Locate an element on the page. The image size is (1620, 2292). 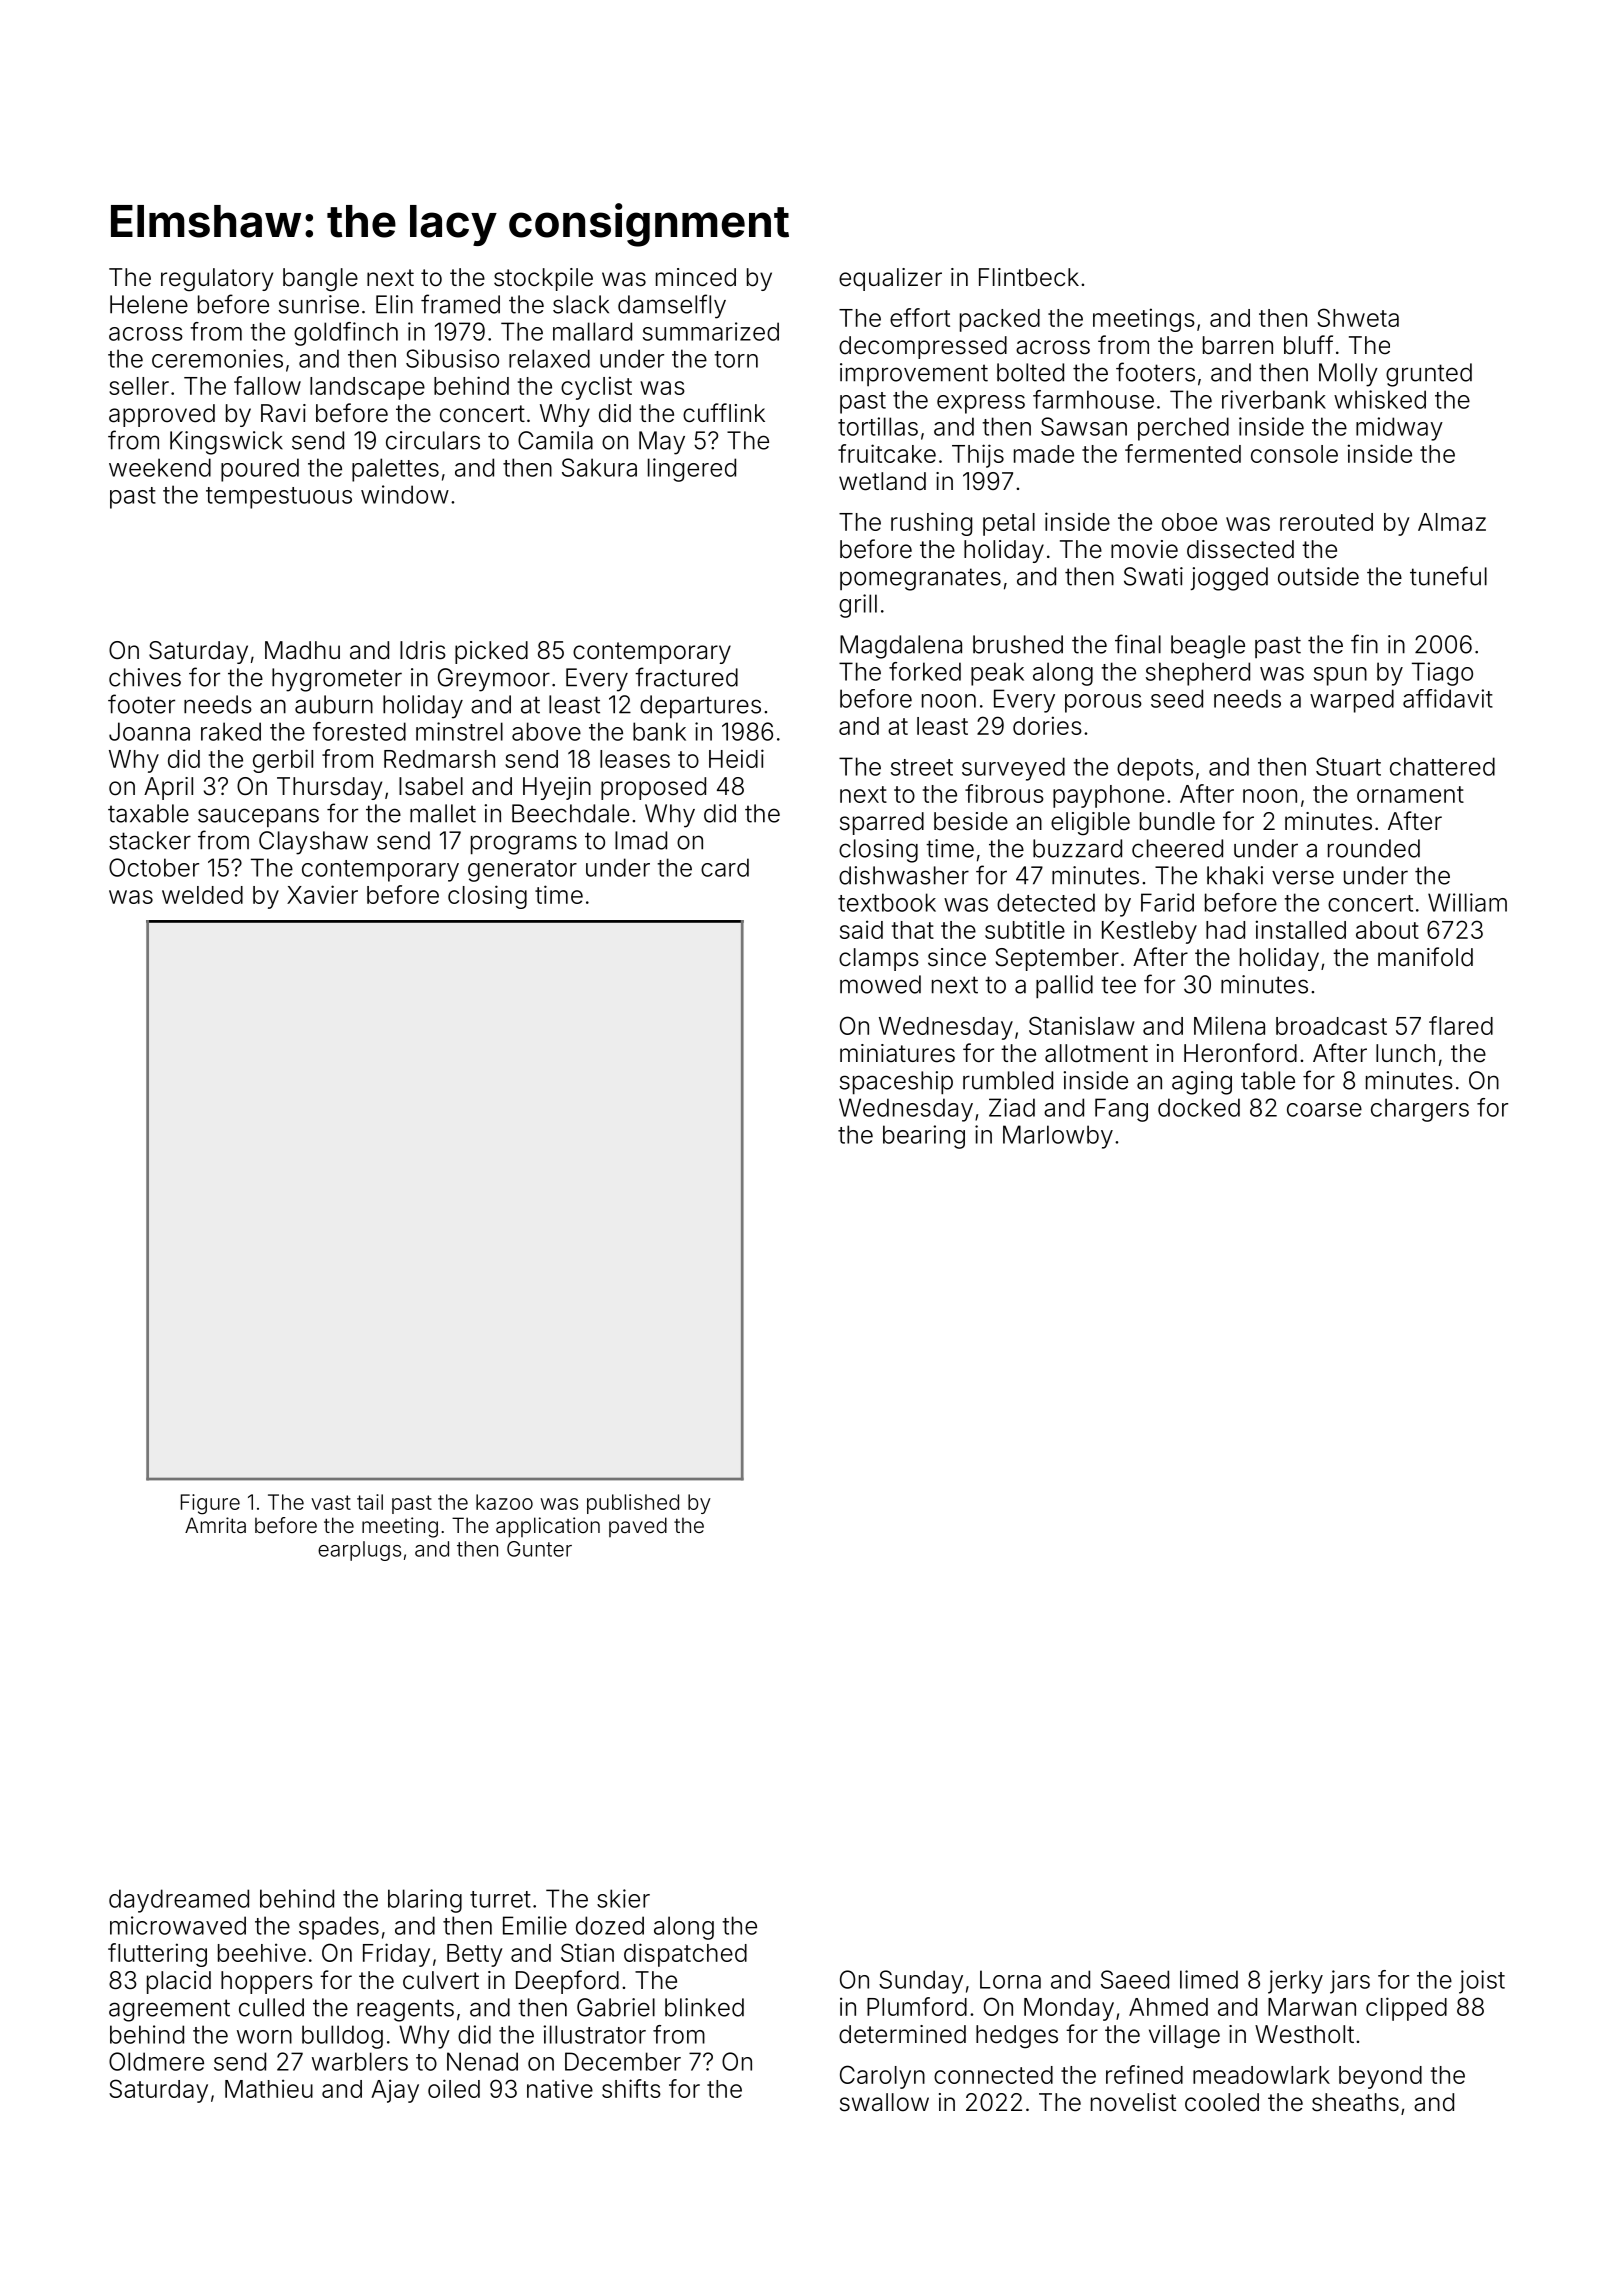
rumbled is located at coordinates (1008, 1080).
